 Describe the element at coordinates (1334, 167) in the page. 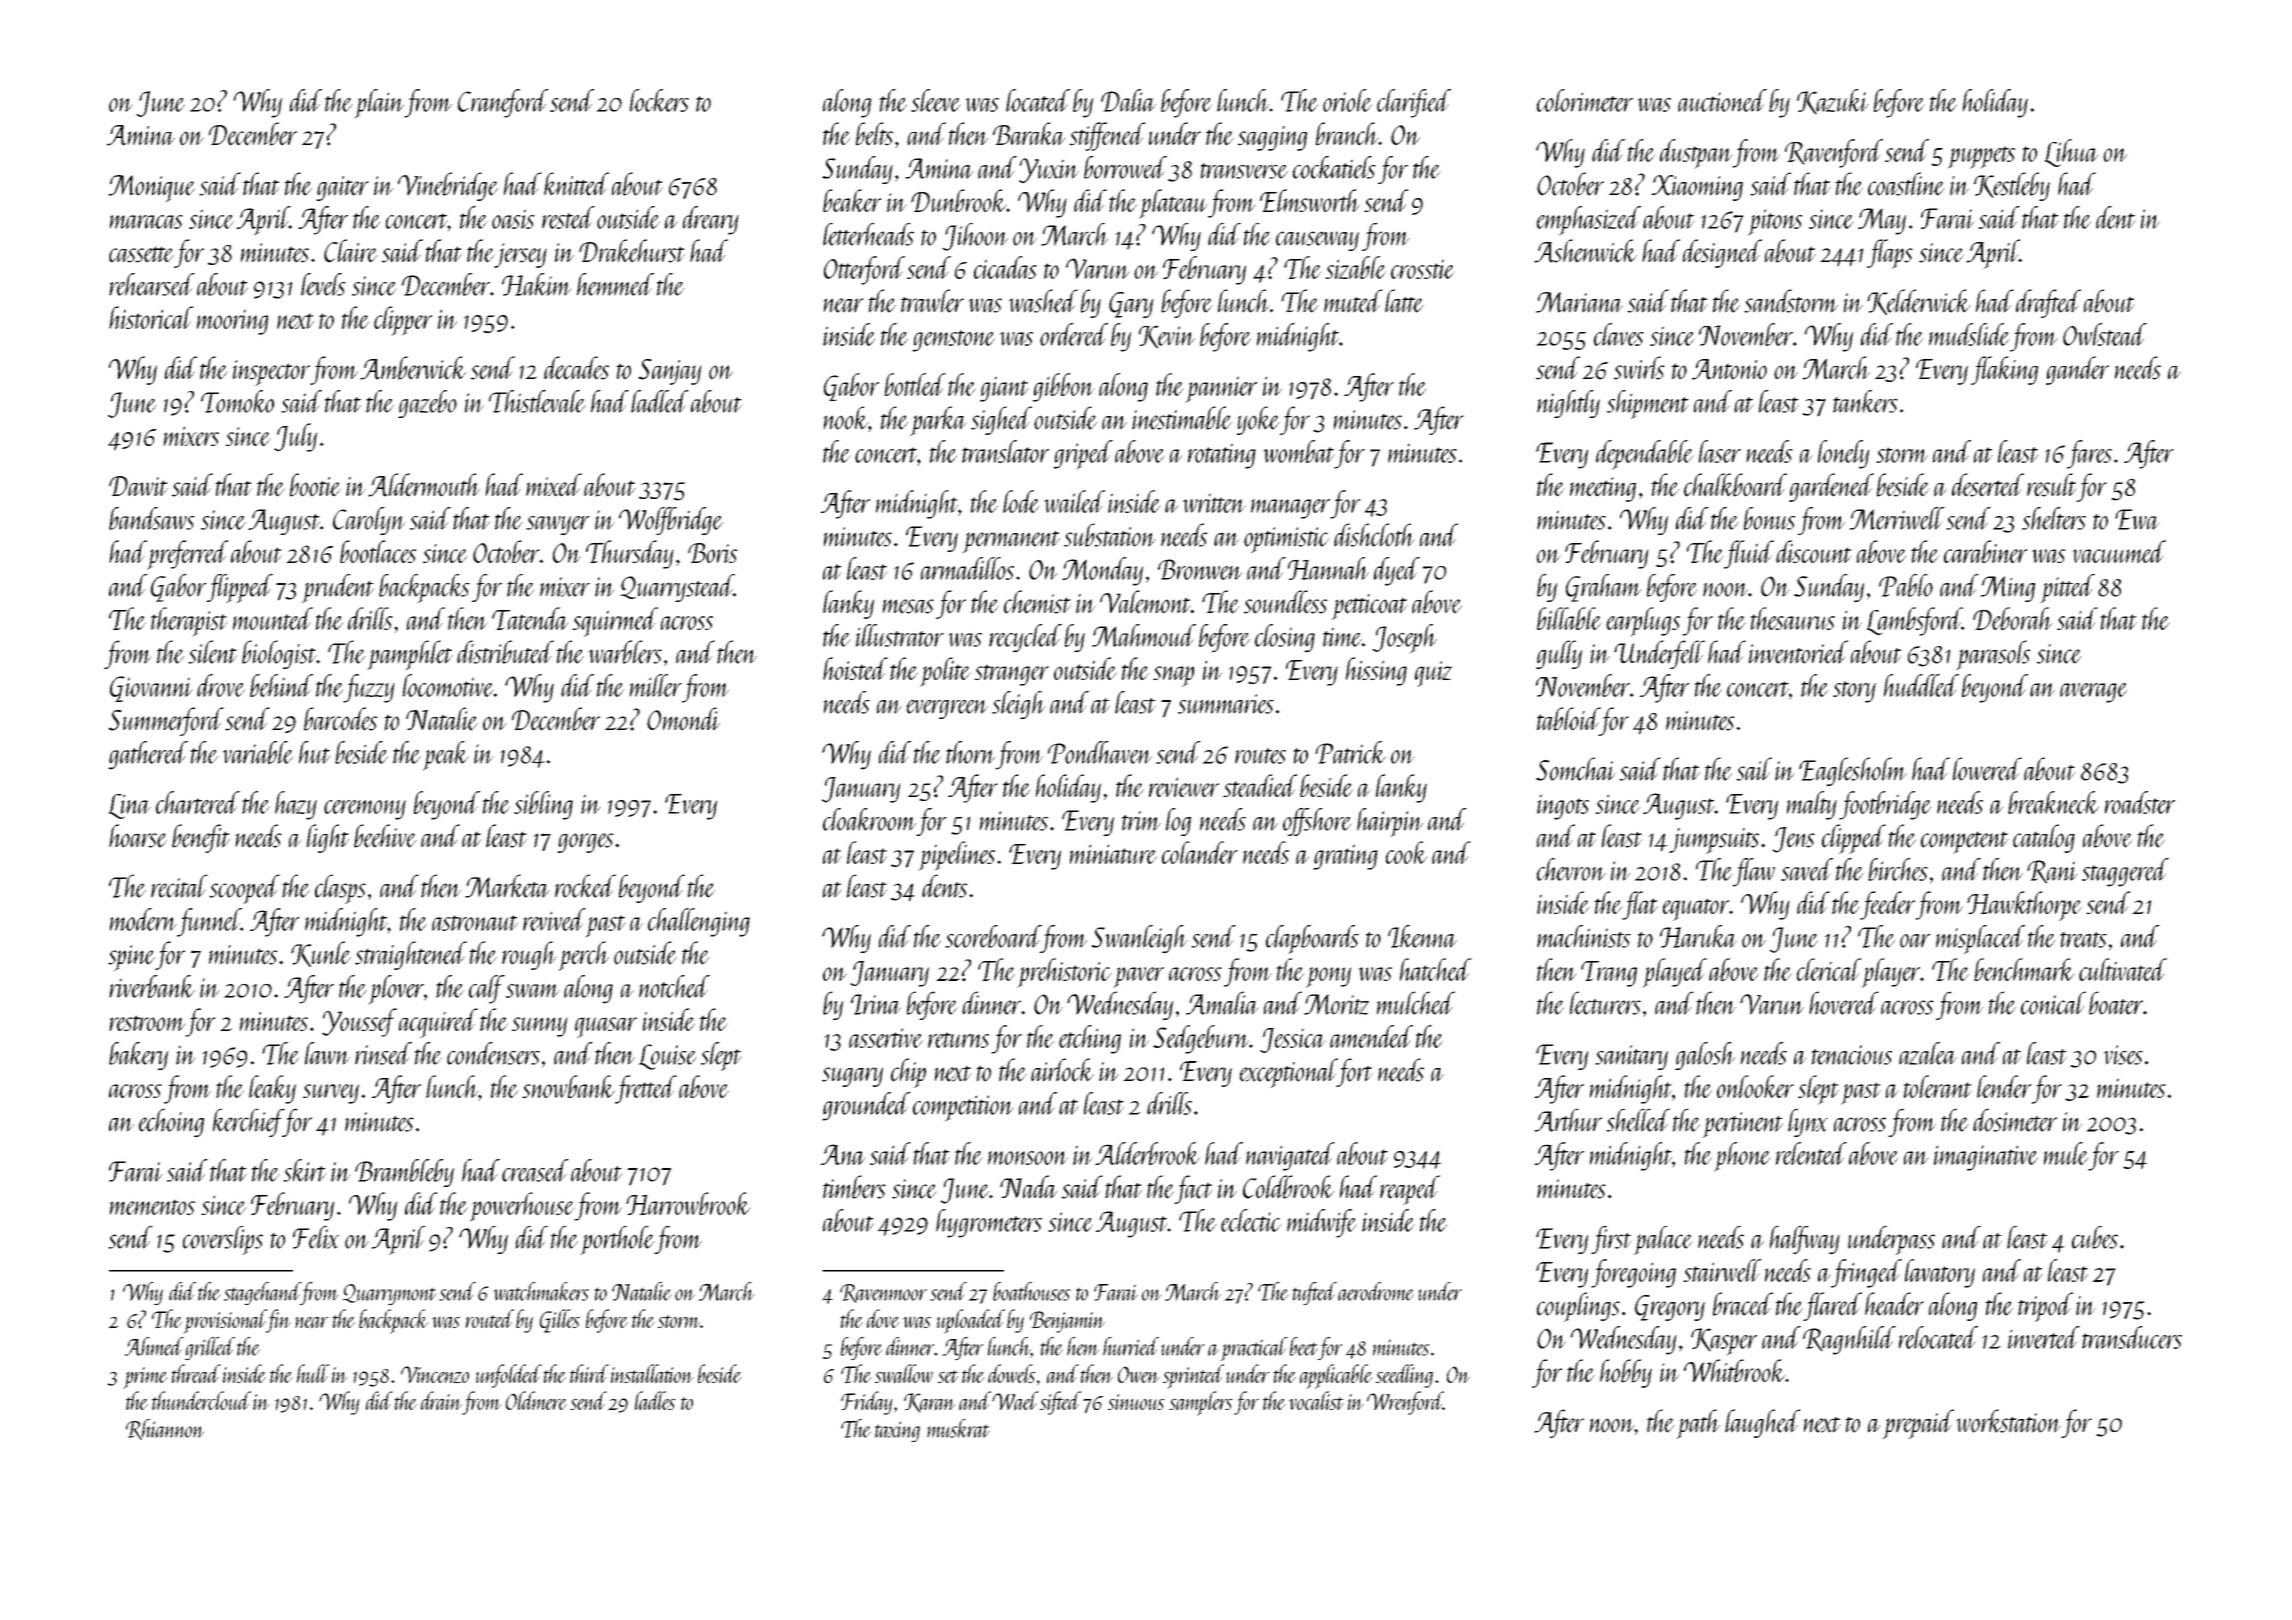

I see `cockatiels` at that location.
